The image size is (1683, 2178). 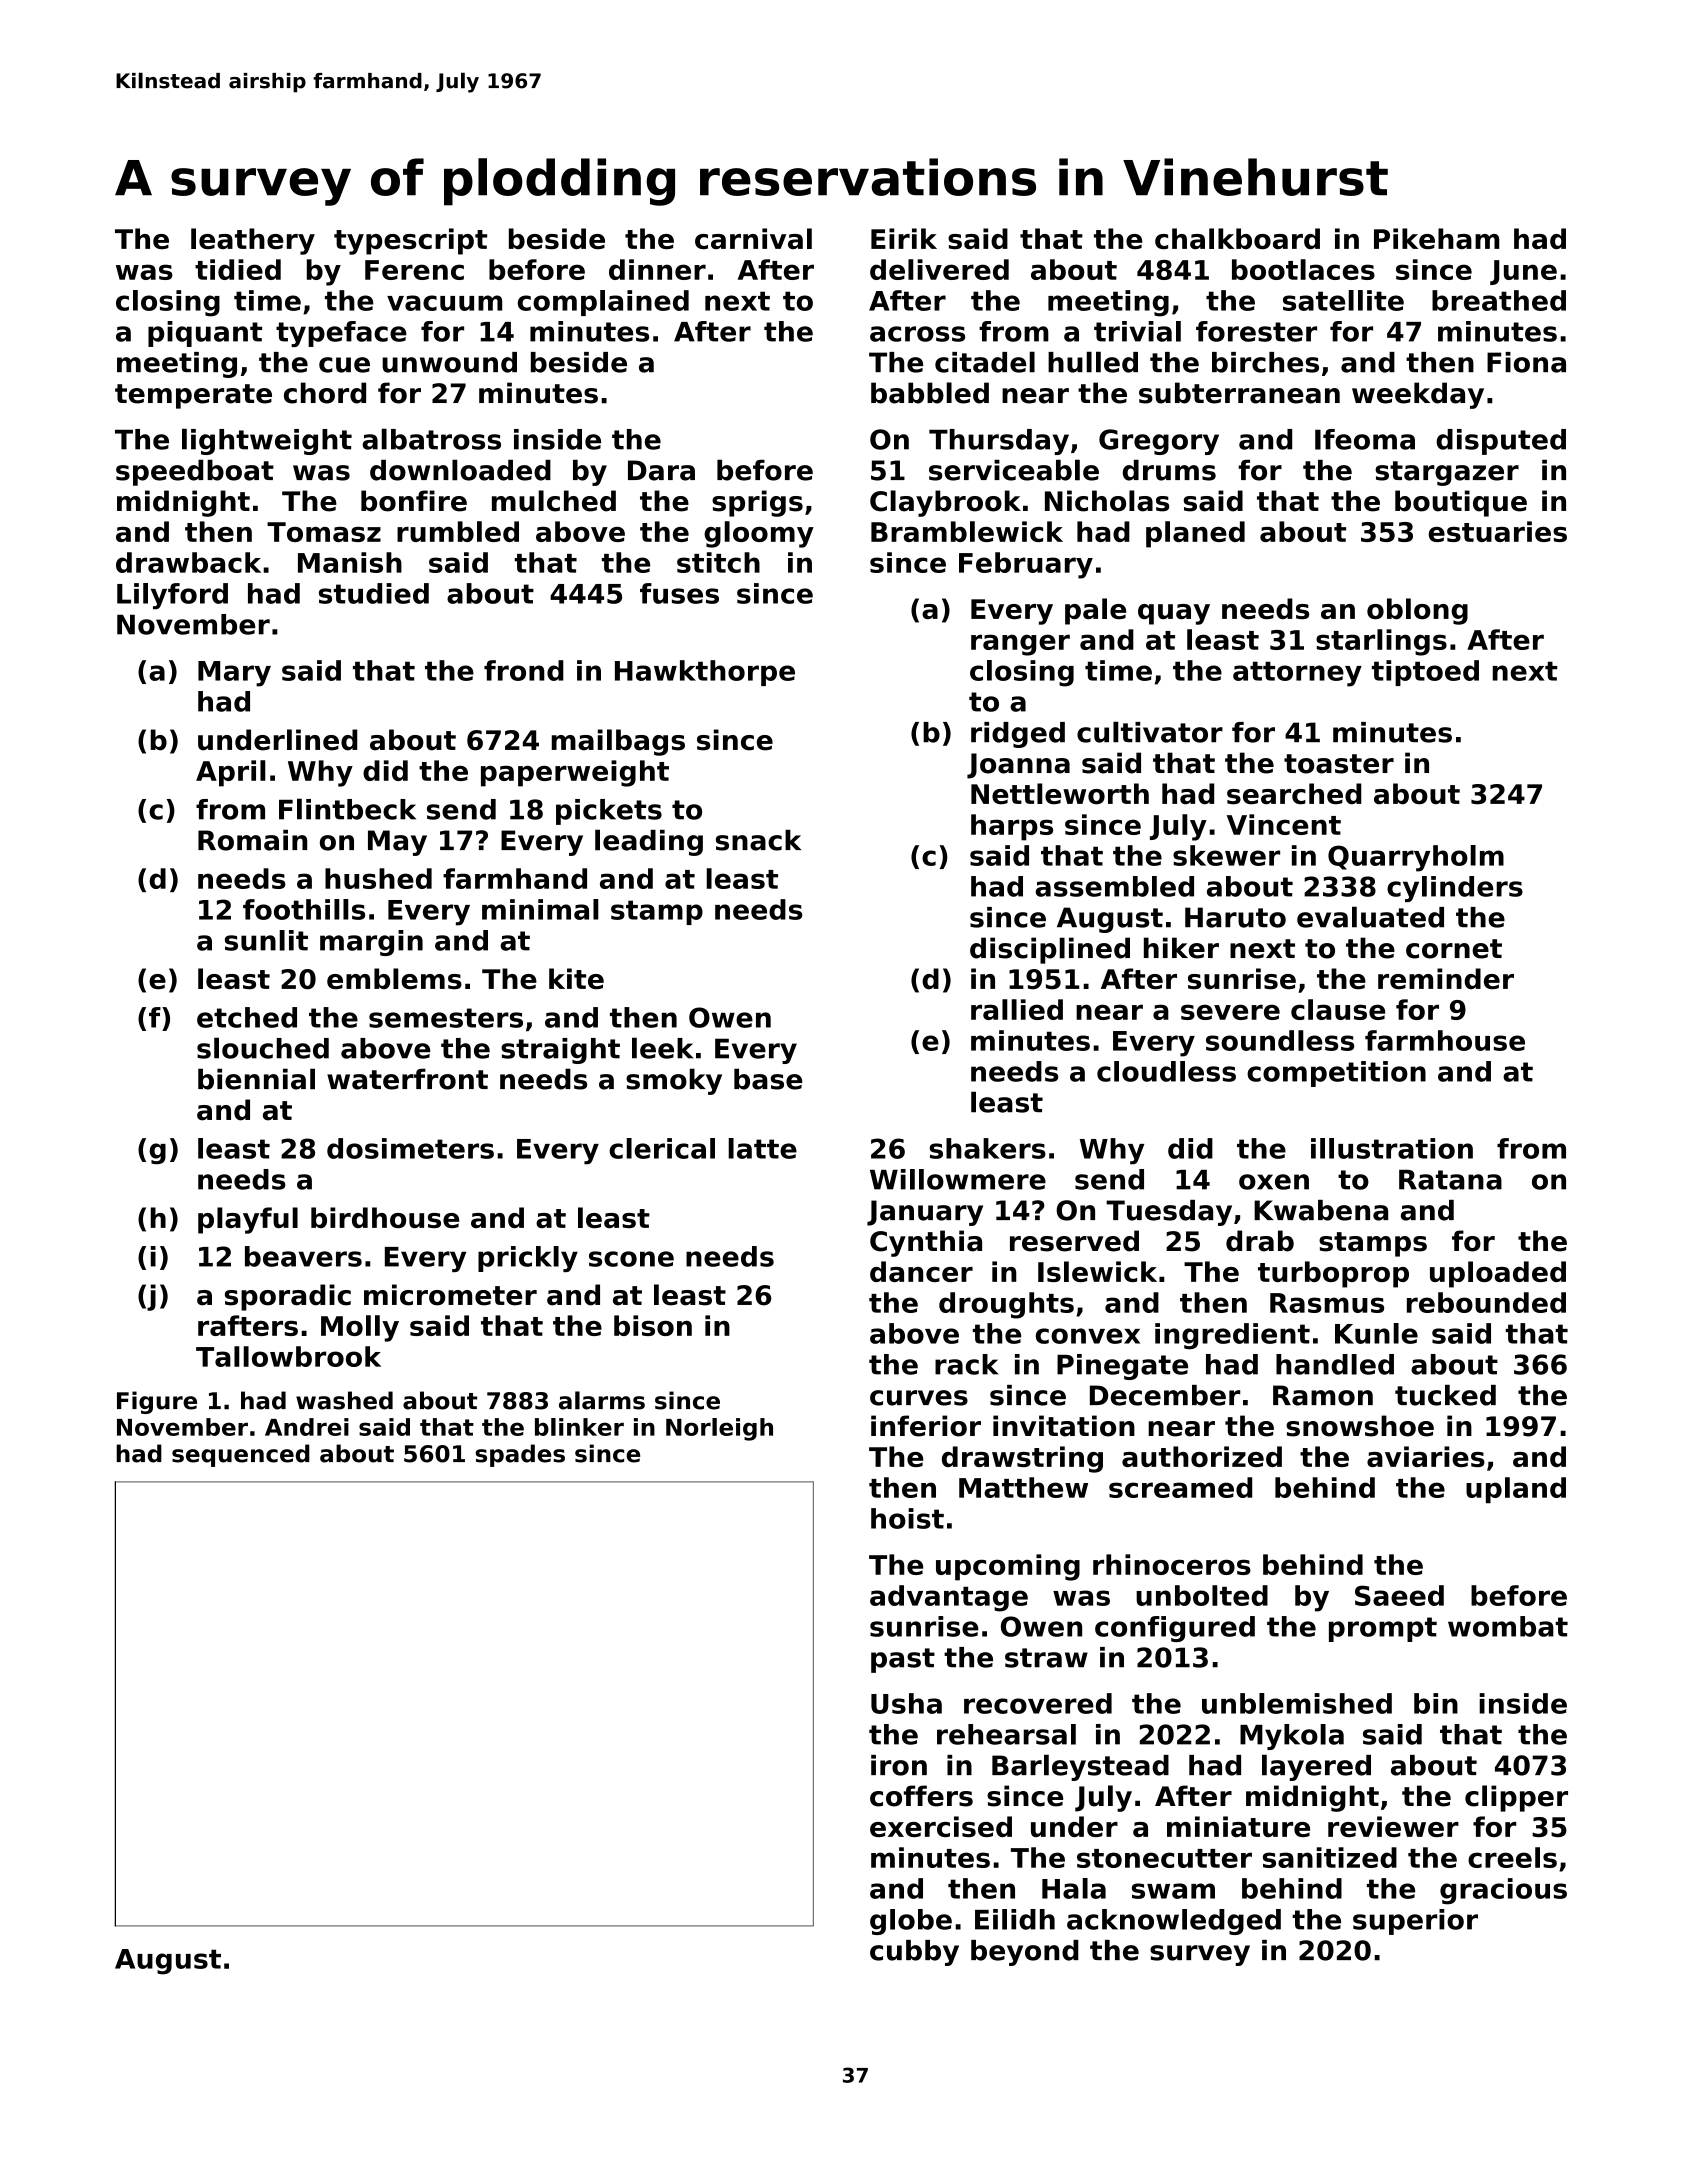 I want to click on typescript, so click(x=410, y=241).
